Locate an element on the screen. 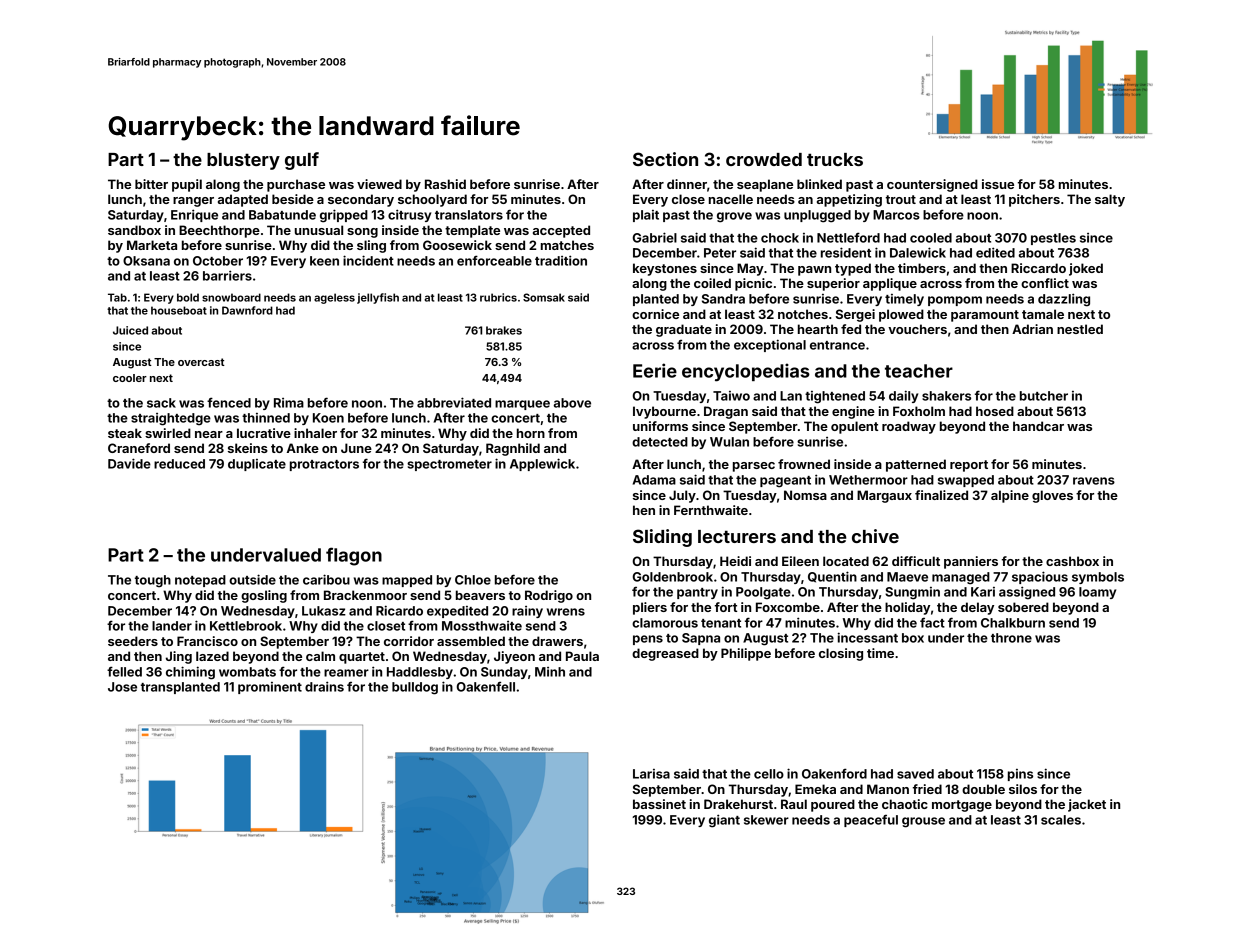 The image size is (1233, 952). prominent is located at coordinates (270, 688).
